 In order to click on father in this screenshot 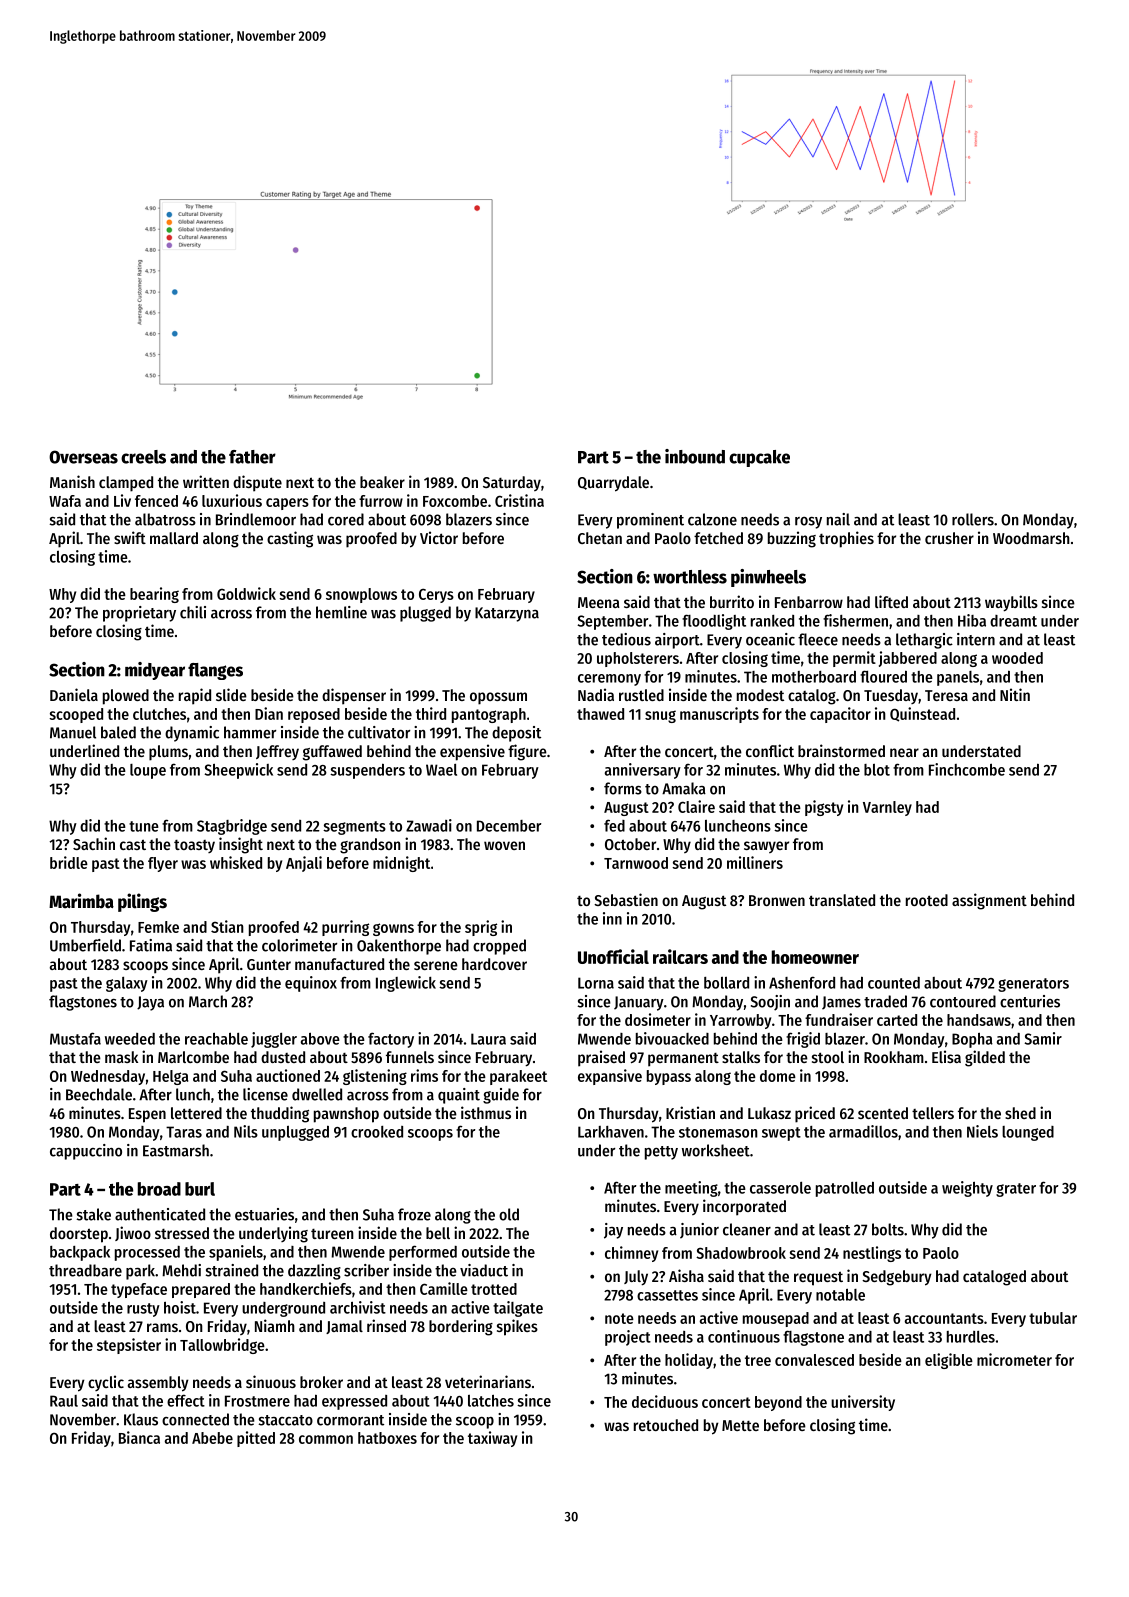, I will do `click(252, 457)`.
